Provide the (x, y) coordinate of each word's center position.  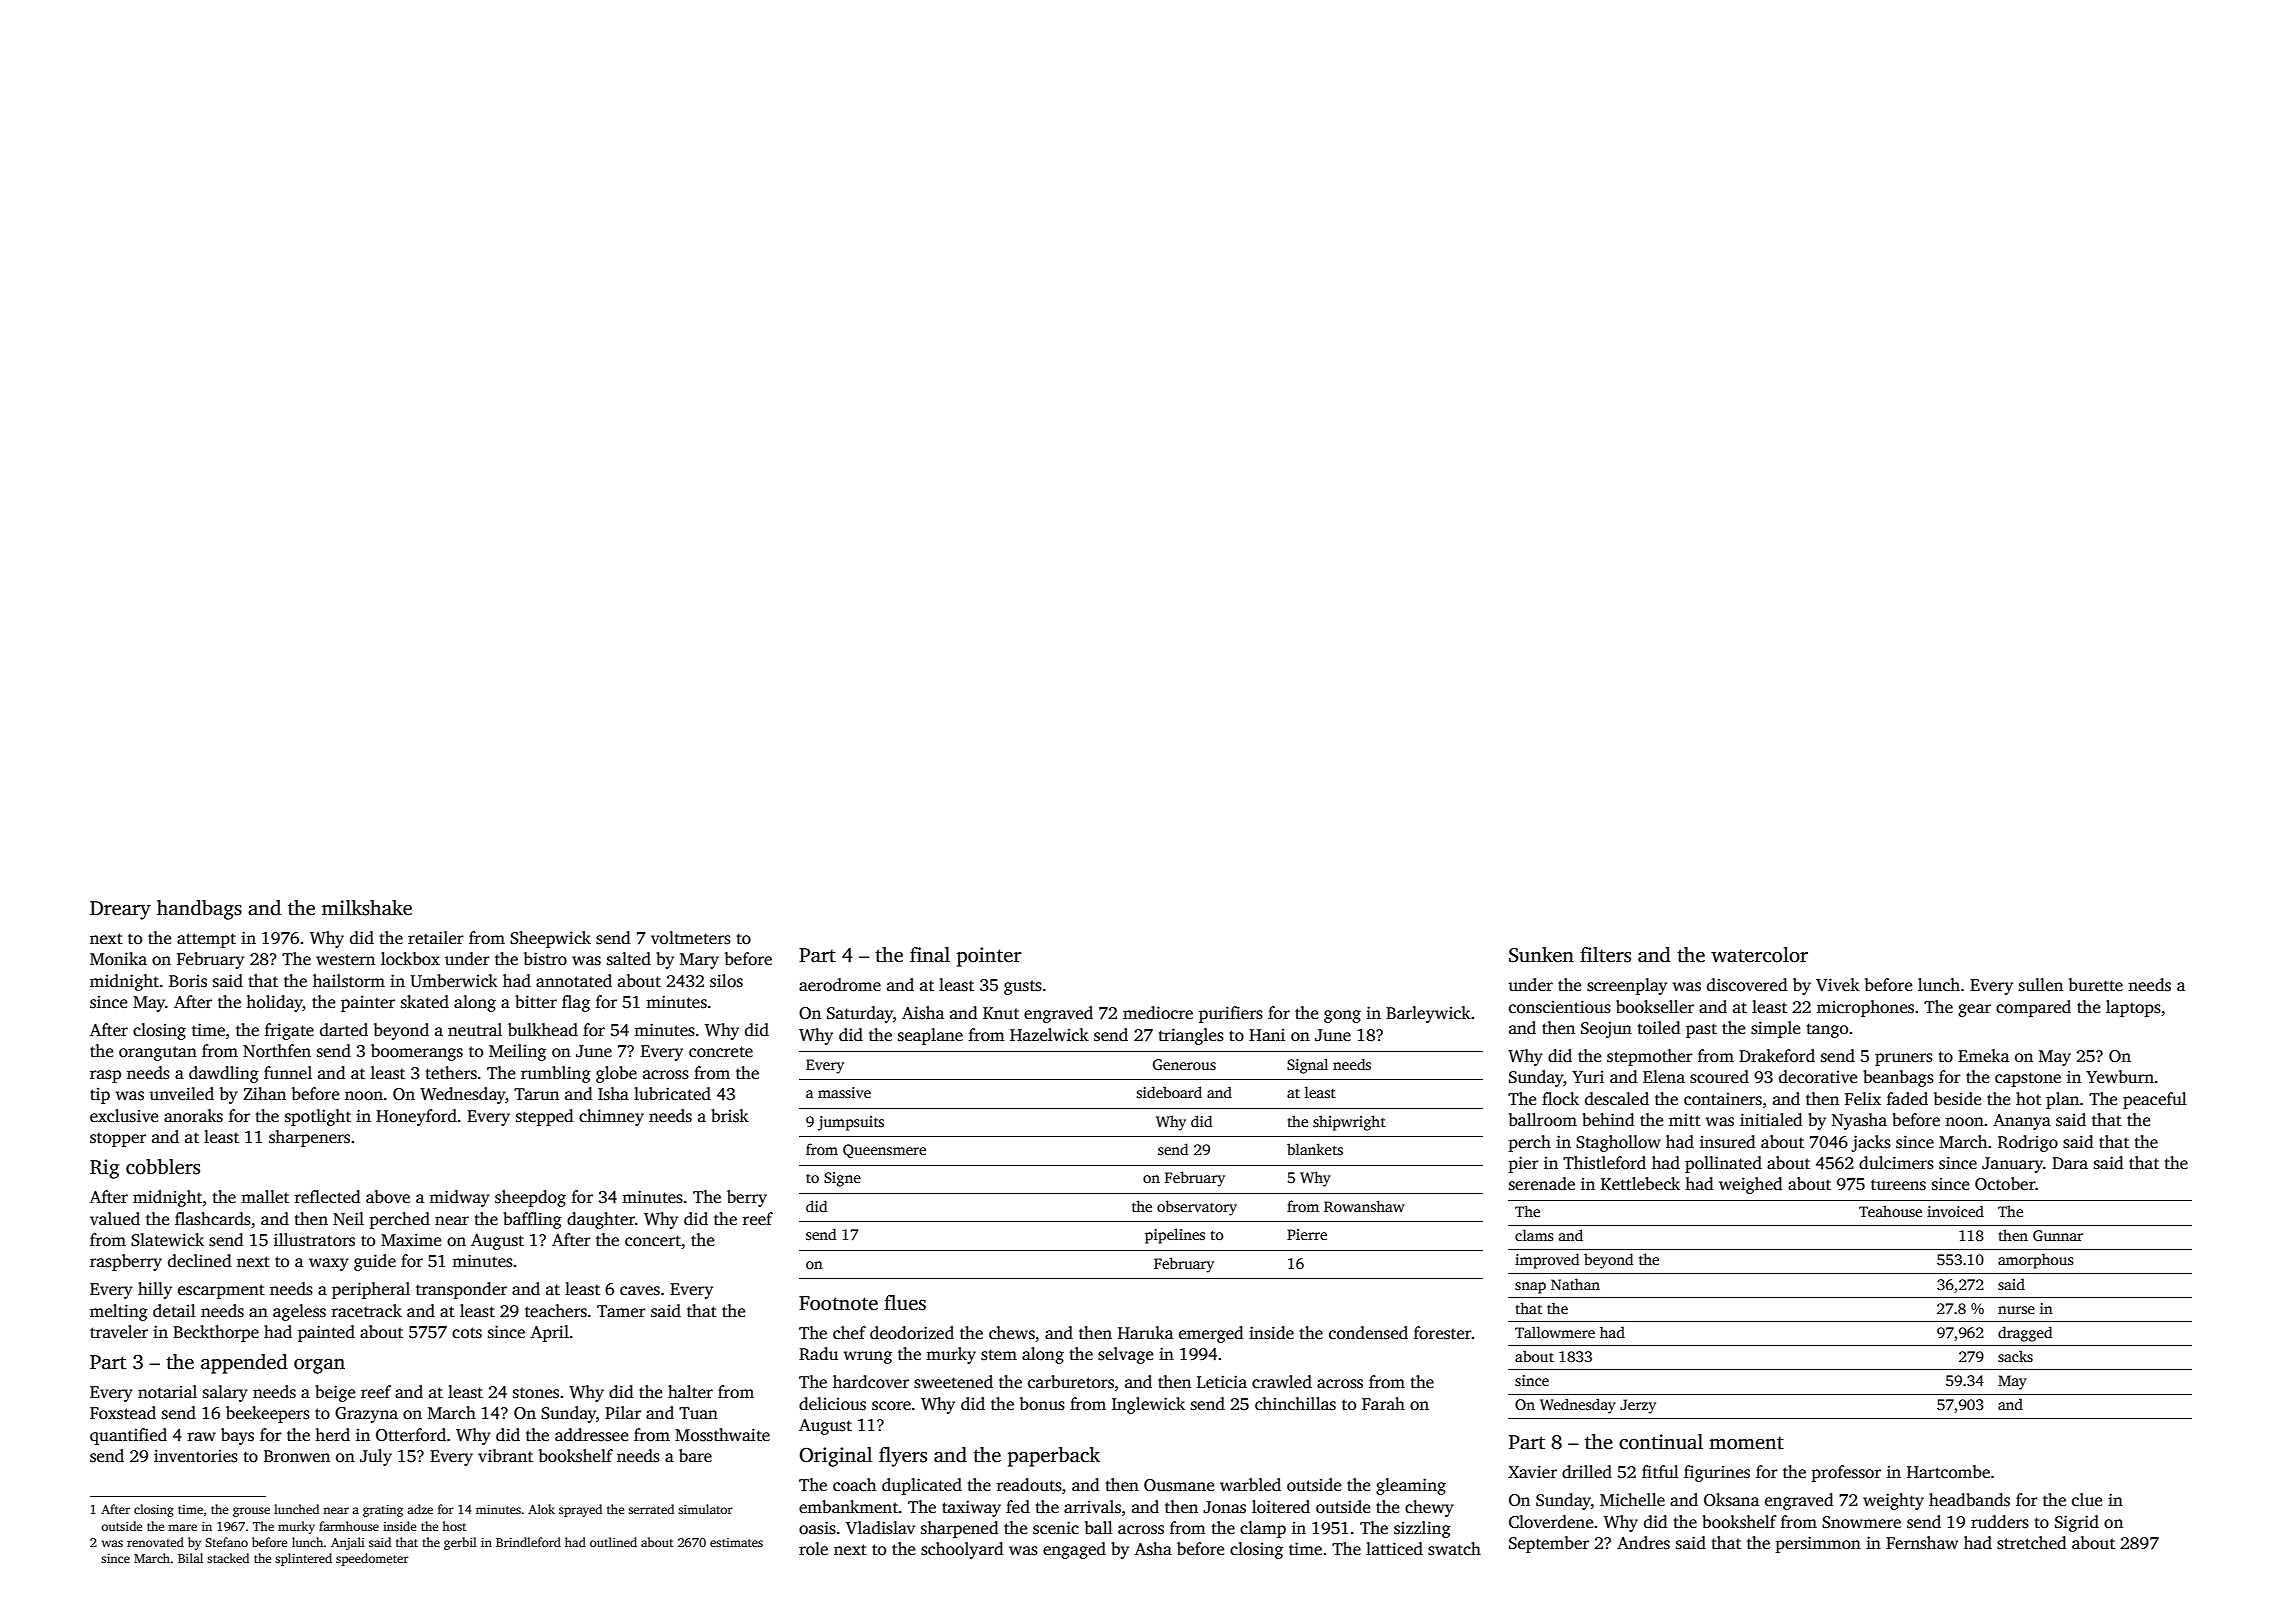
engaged (1074, 1550)
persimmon (1818, 1544)
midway (459, 1198)
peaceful (2155, 1100)
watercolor (1759, 955)
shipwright (1349, 1123)
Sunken (1541, 955)
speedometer (372, 1559)
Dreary (120, 910)
